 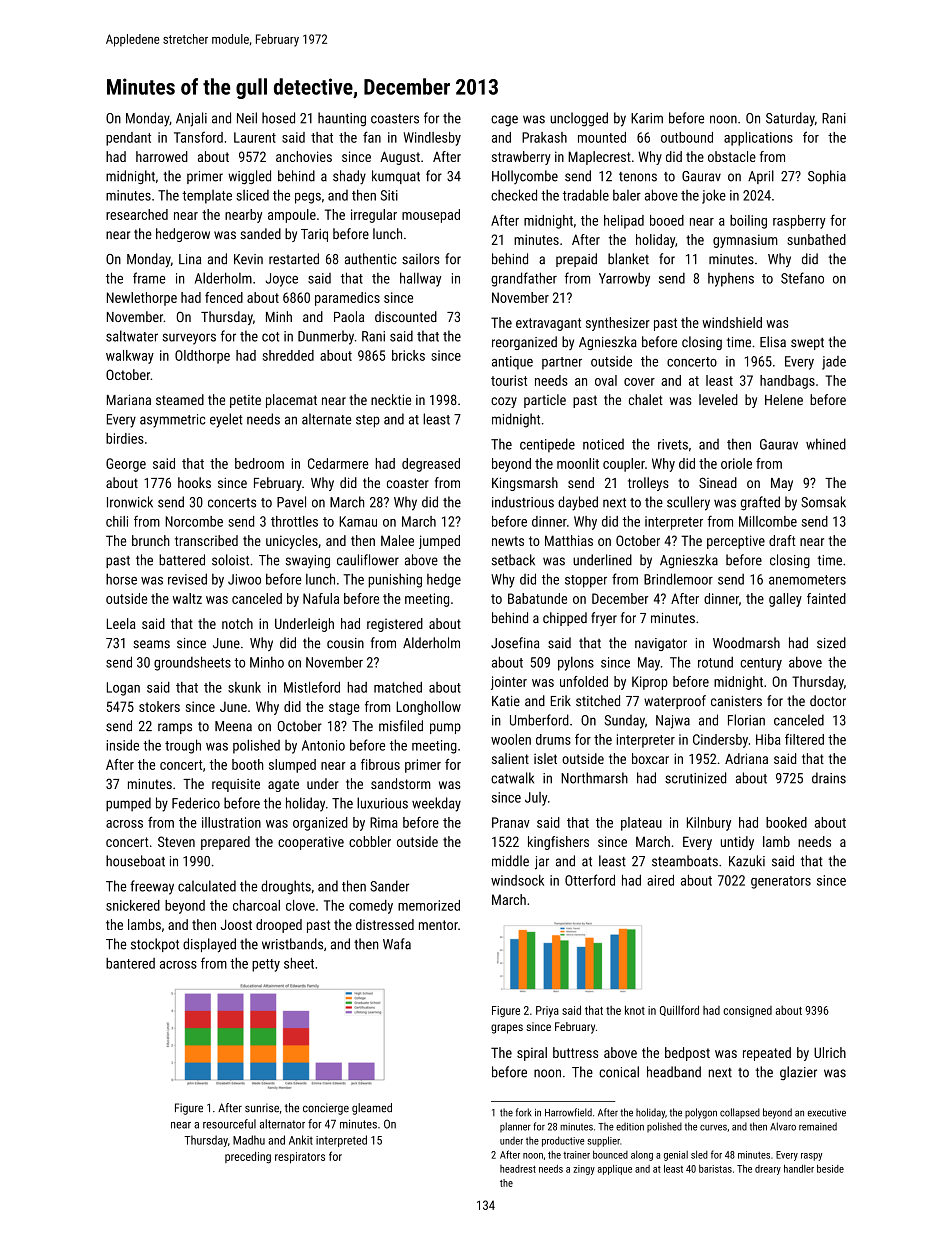 What do you see at coordinates (439, 542) in the document?
I see `jumped` at bounding box center [439, 542].
